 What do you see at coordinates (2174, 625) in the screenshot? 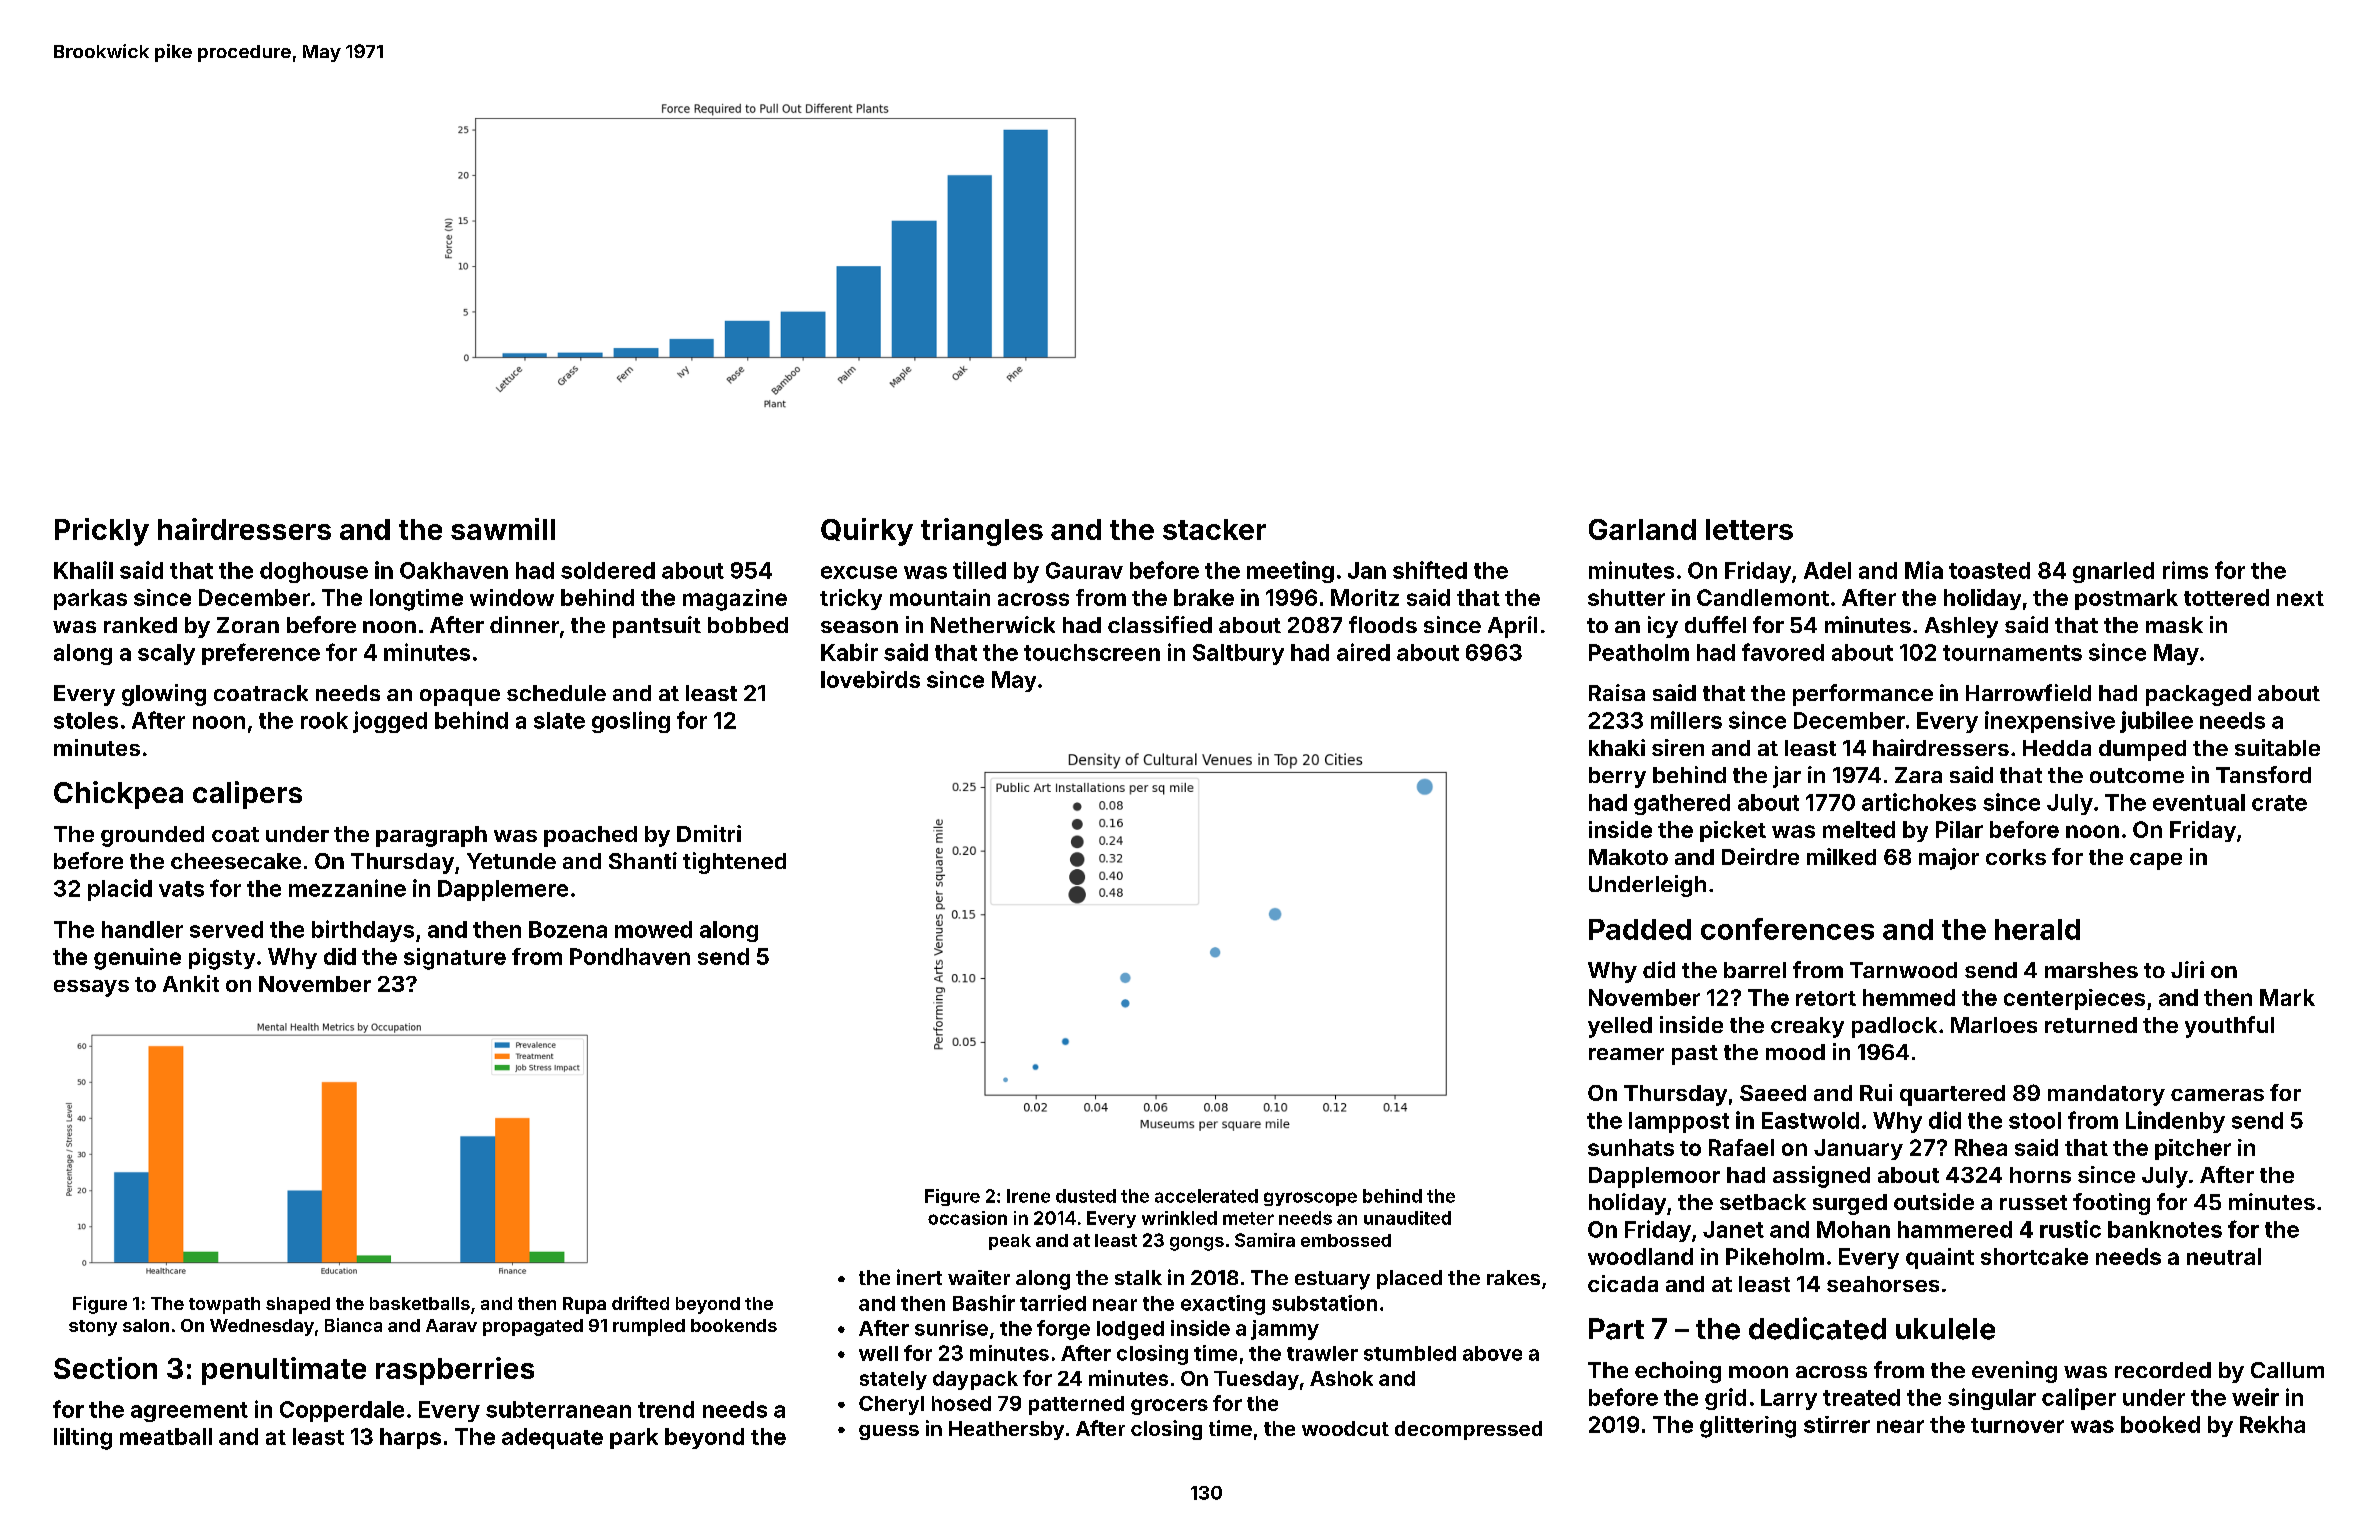
I see `mask` at bounding box center [2174, 625].
